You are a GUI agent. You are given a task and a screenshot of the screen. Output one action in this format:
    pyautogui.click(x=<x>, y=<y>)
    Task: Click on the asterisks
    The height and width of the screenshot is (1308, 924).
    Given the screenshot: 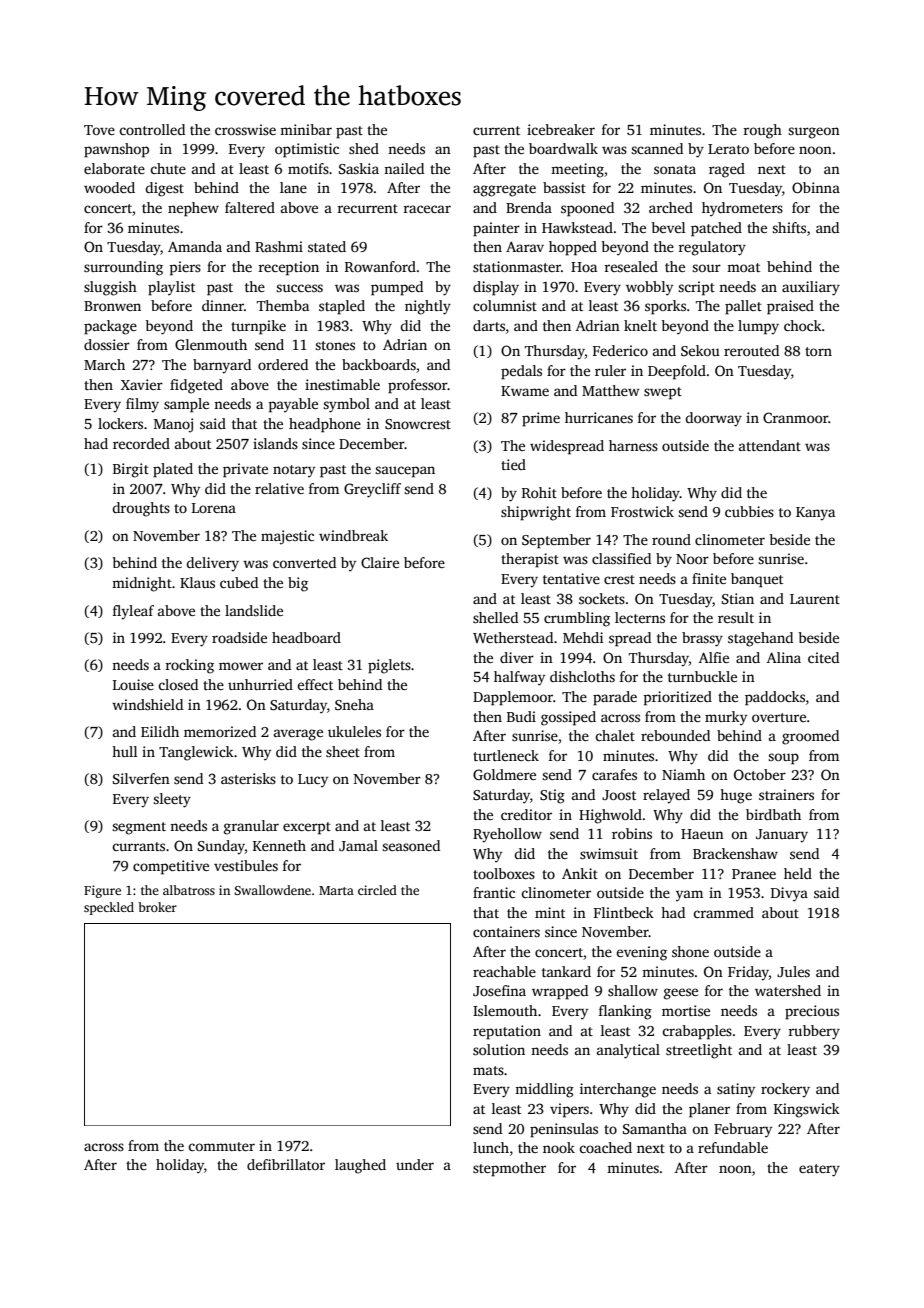 What is the action you would take?
    pyautogui.click(x=248, y=778)
